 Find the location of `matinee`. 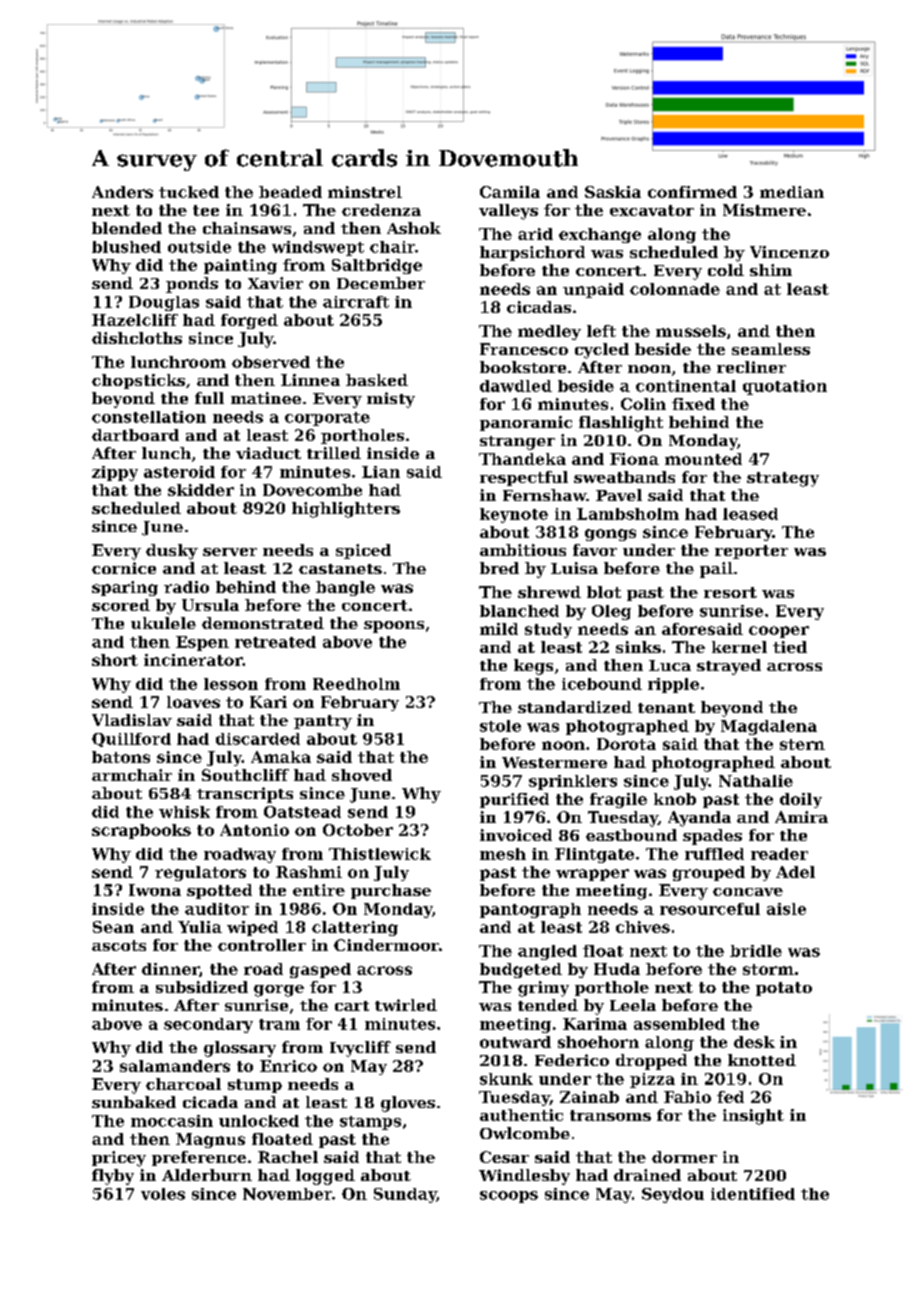

matinee is located at coordinates (266, 398).
